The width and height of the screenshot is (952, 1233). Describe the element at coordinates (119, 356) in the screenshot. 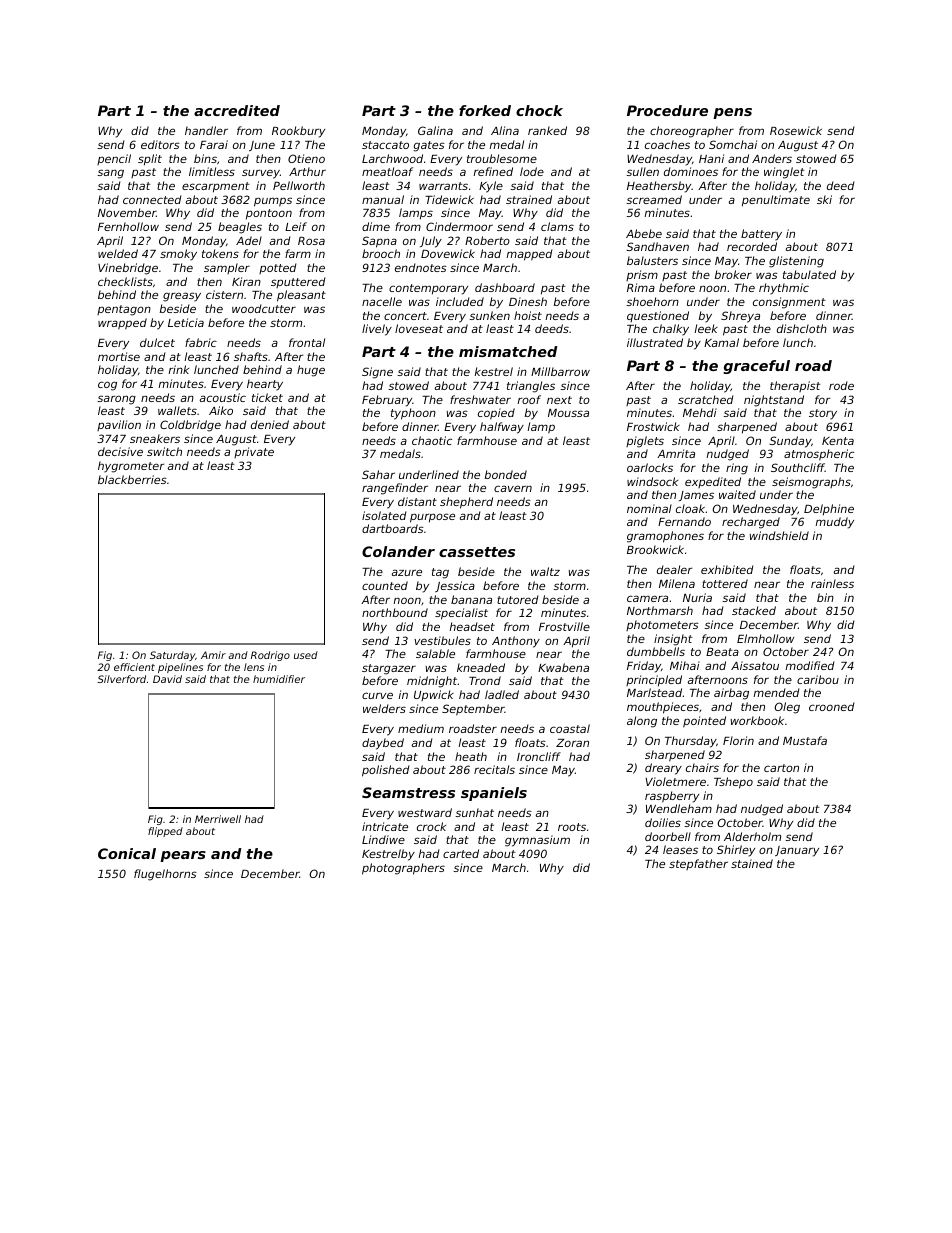

I see `mortise` at that location.
